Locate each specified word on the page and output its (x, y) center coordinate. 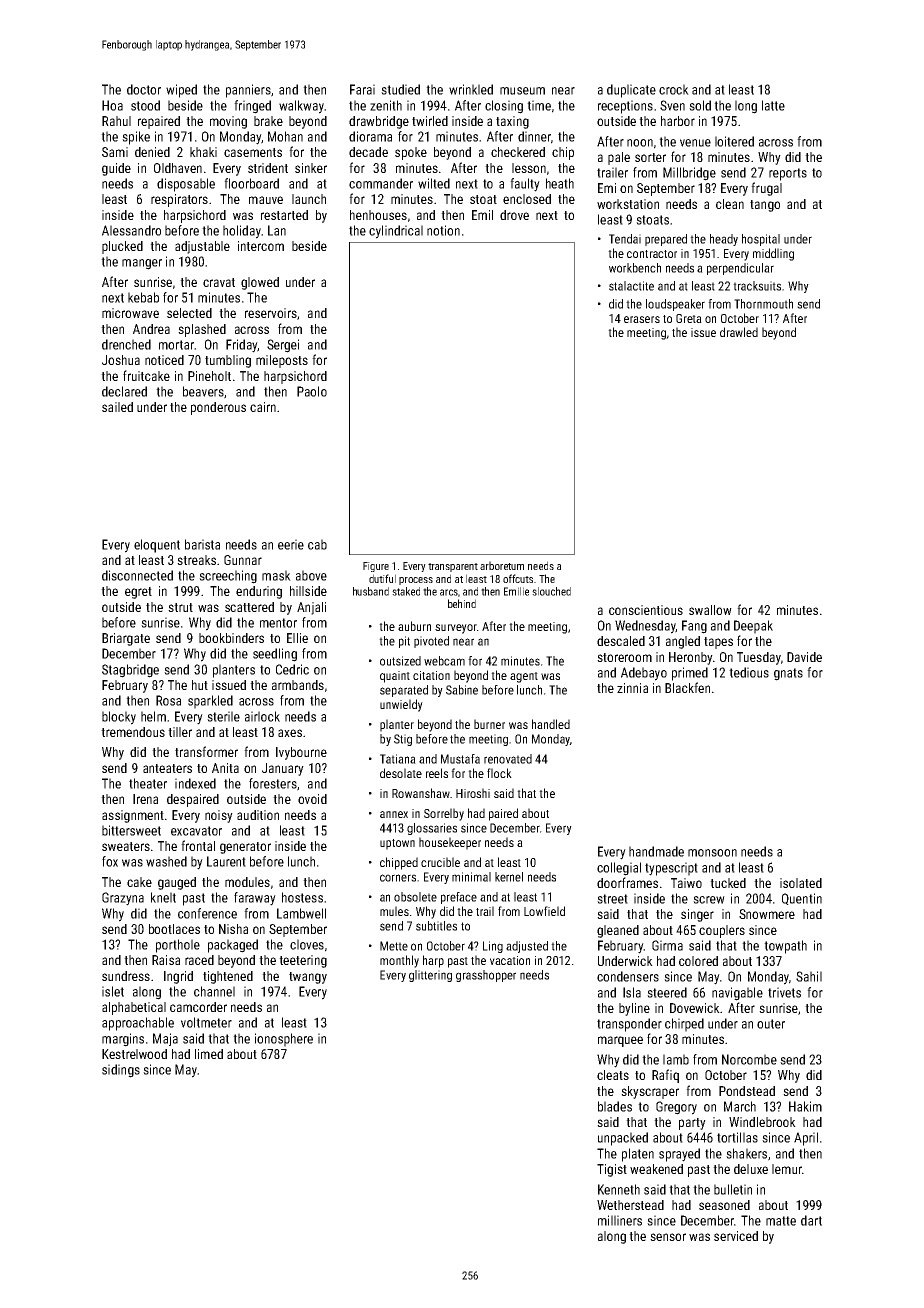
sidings (121, 1071)
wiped (181, 91)
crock (674, 89)
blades (615, 1106)
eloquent (157, 546)
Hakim (805, 1106)
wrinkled (471, 89)
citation (431, 675)
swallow (710, 610)
